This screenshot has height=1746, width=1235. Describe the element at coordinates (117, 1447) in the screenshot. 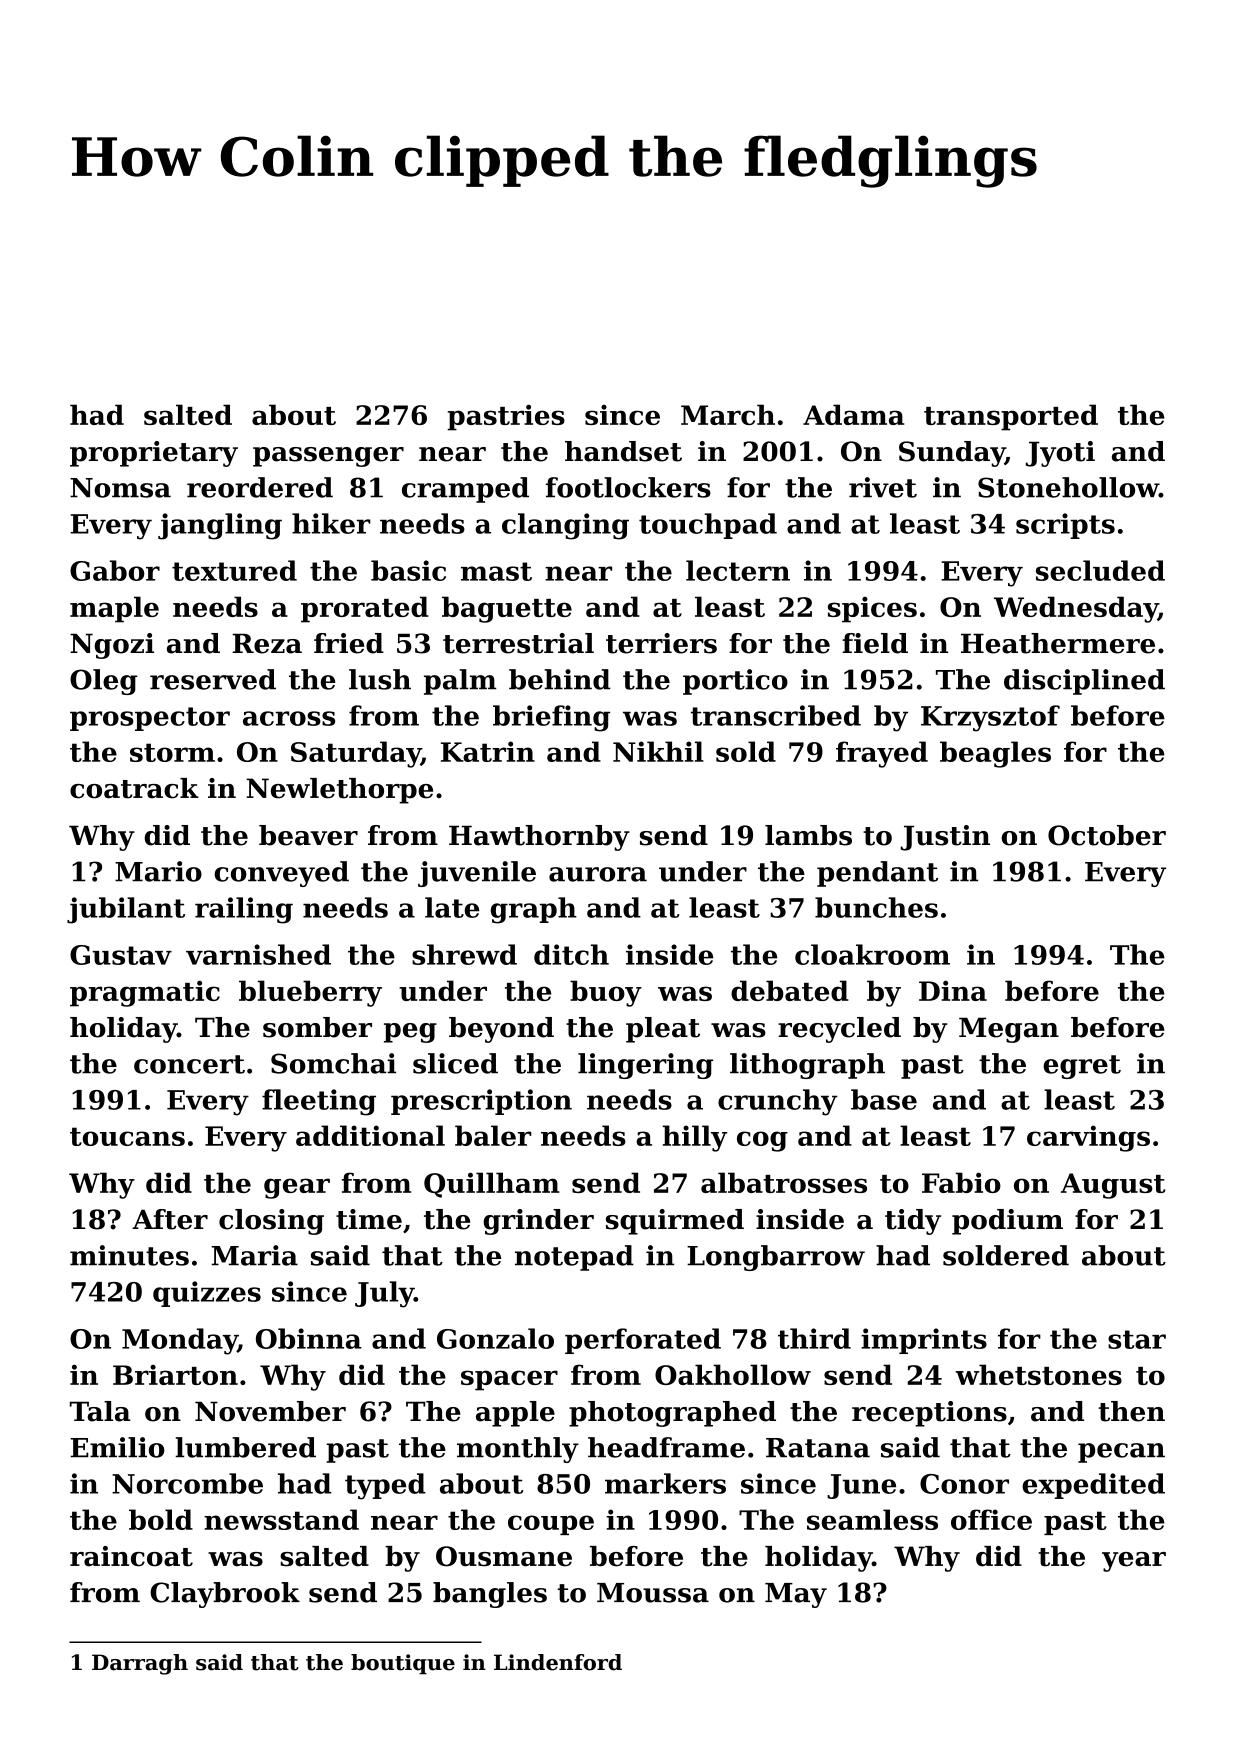

I see `Emilio` at that location.
